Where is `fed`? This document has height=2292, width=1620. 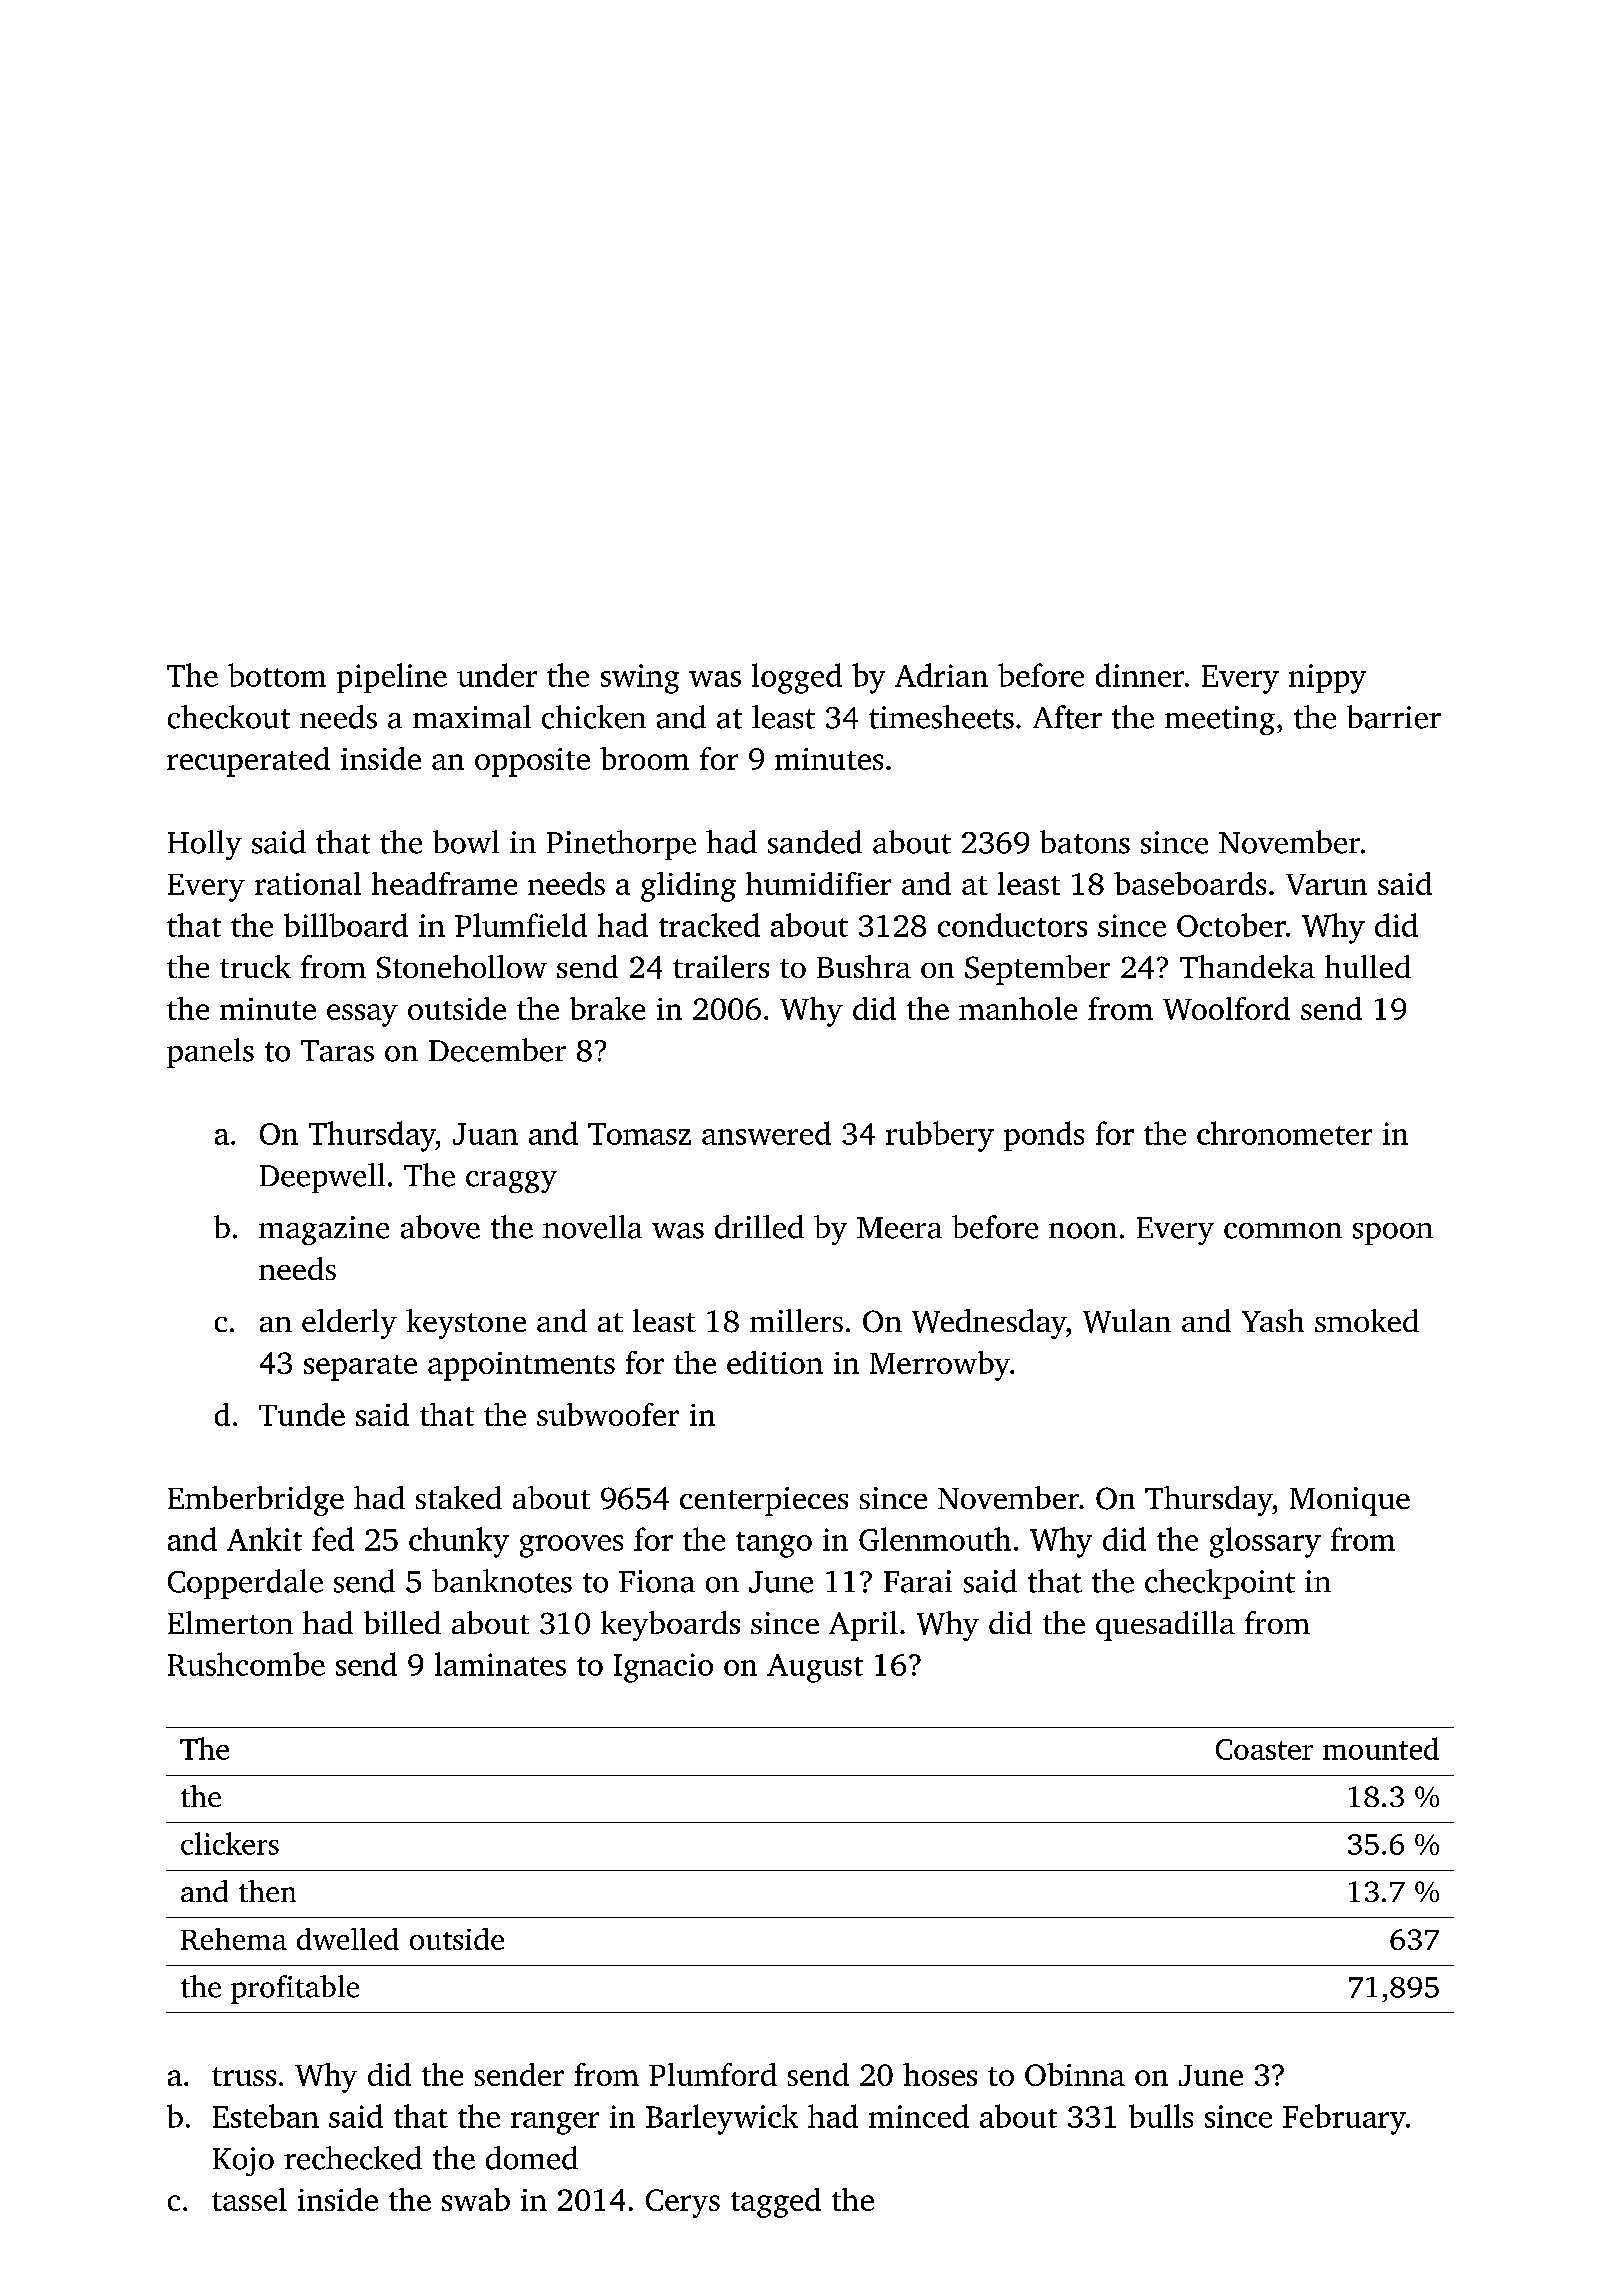
fed is located at coordinates (333, 1539).
